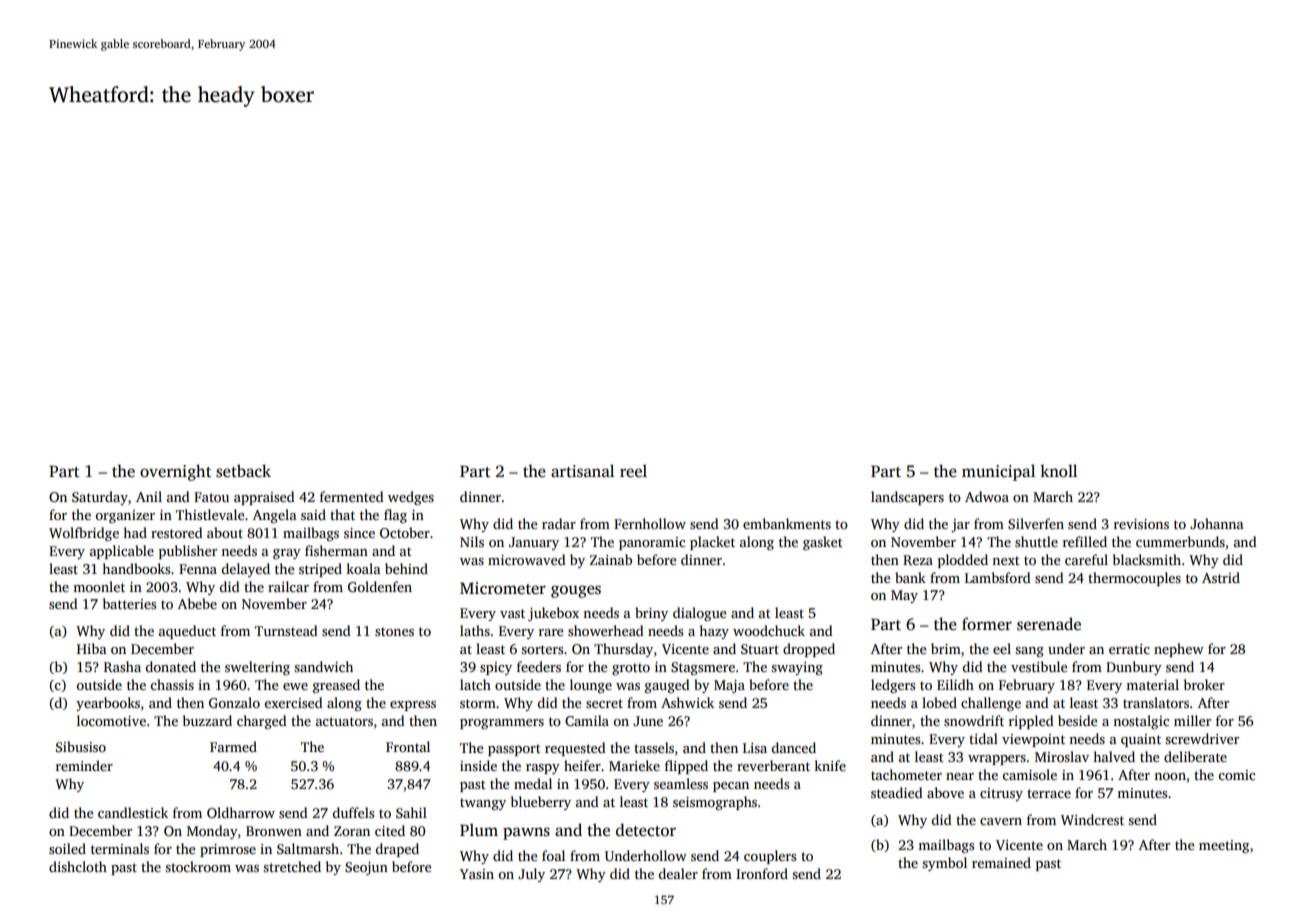 This screenshot has width=1308, height=924. I want to click on setback, so click(243, 471).
